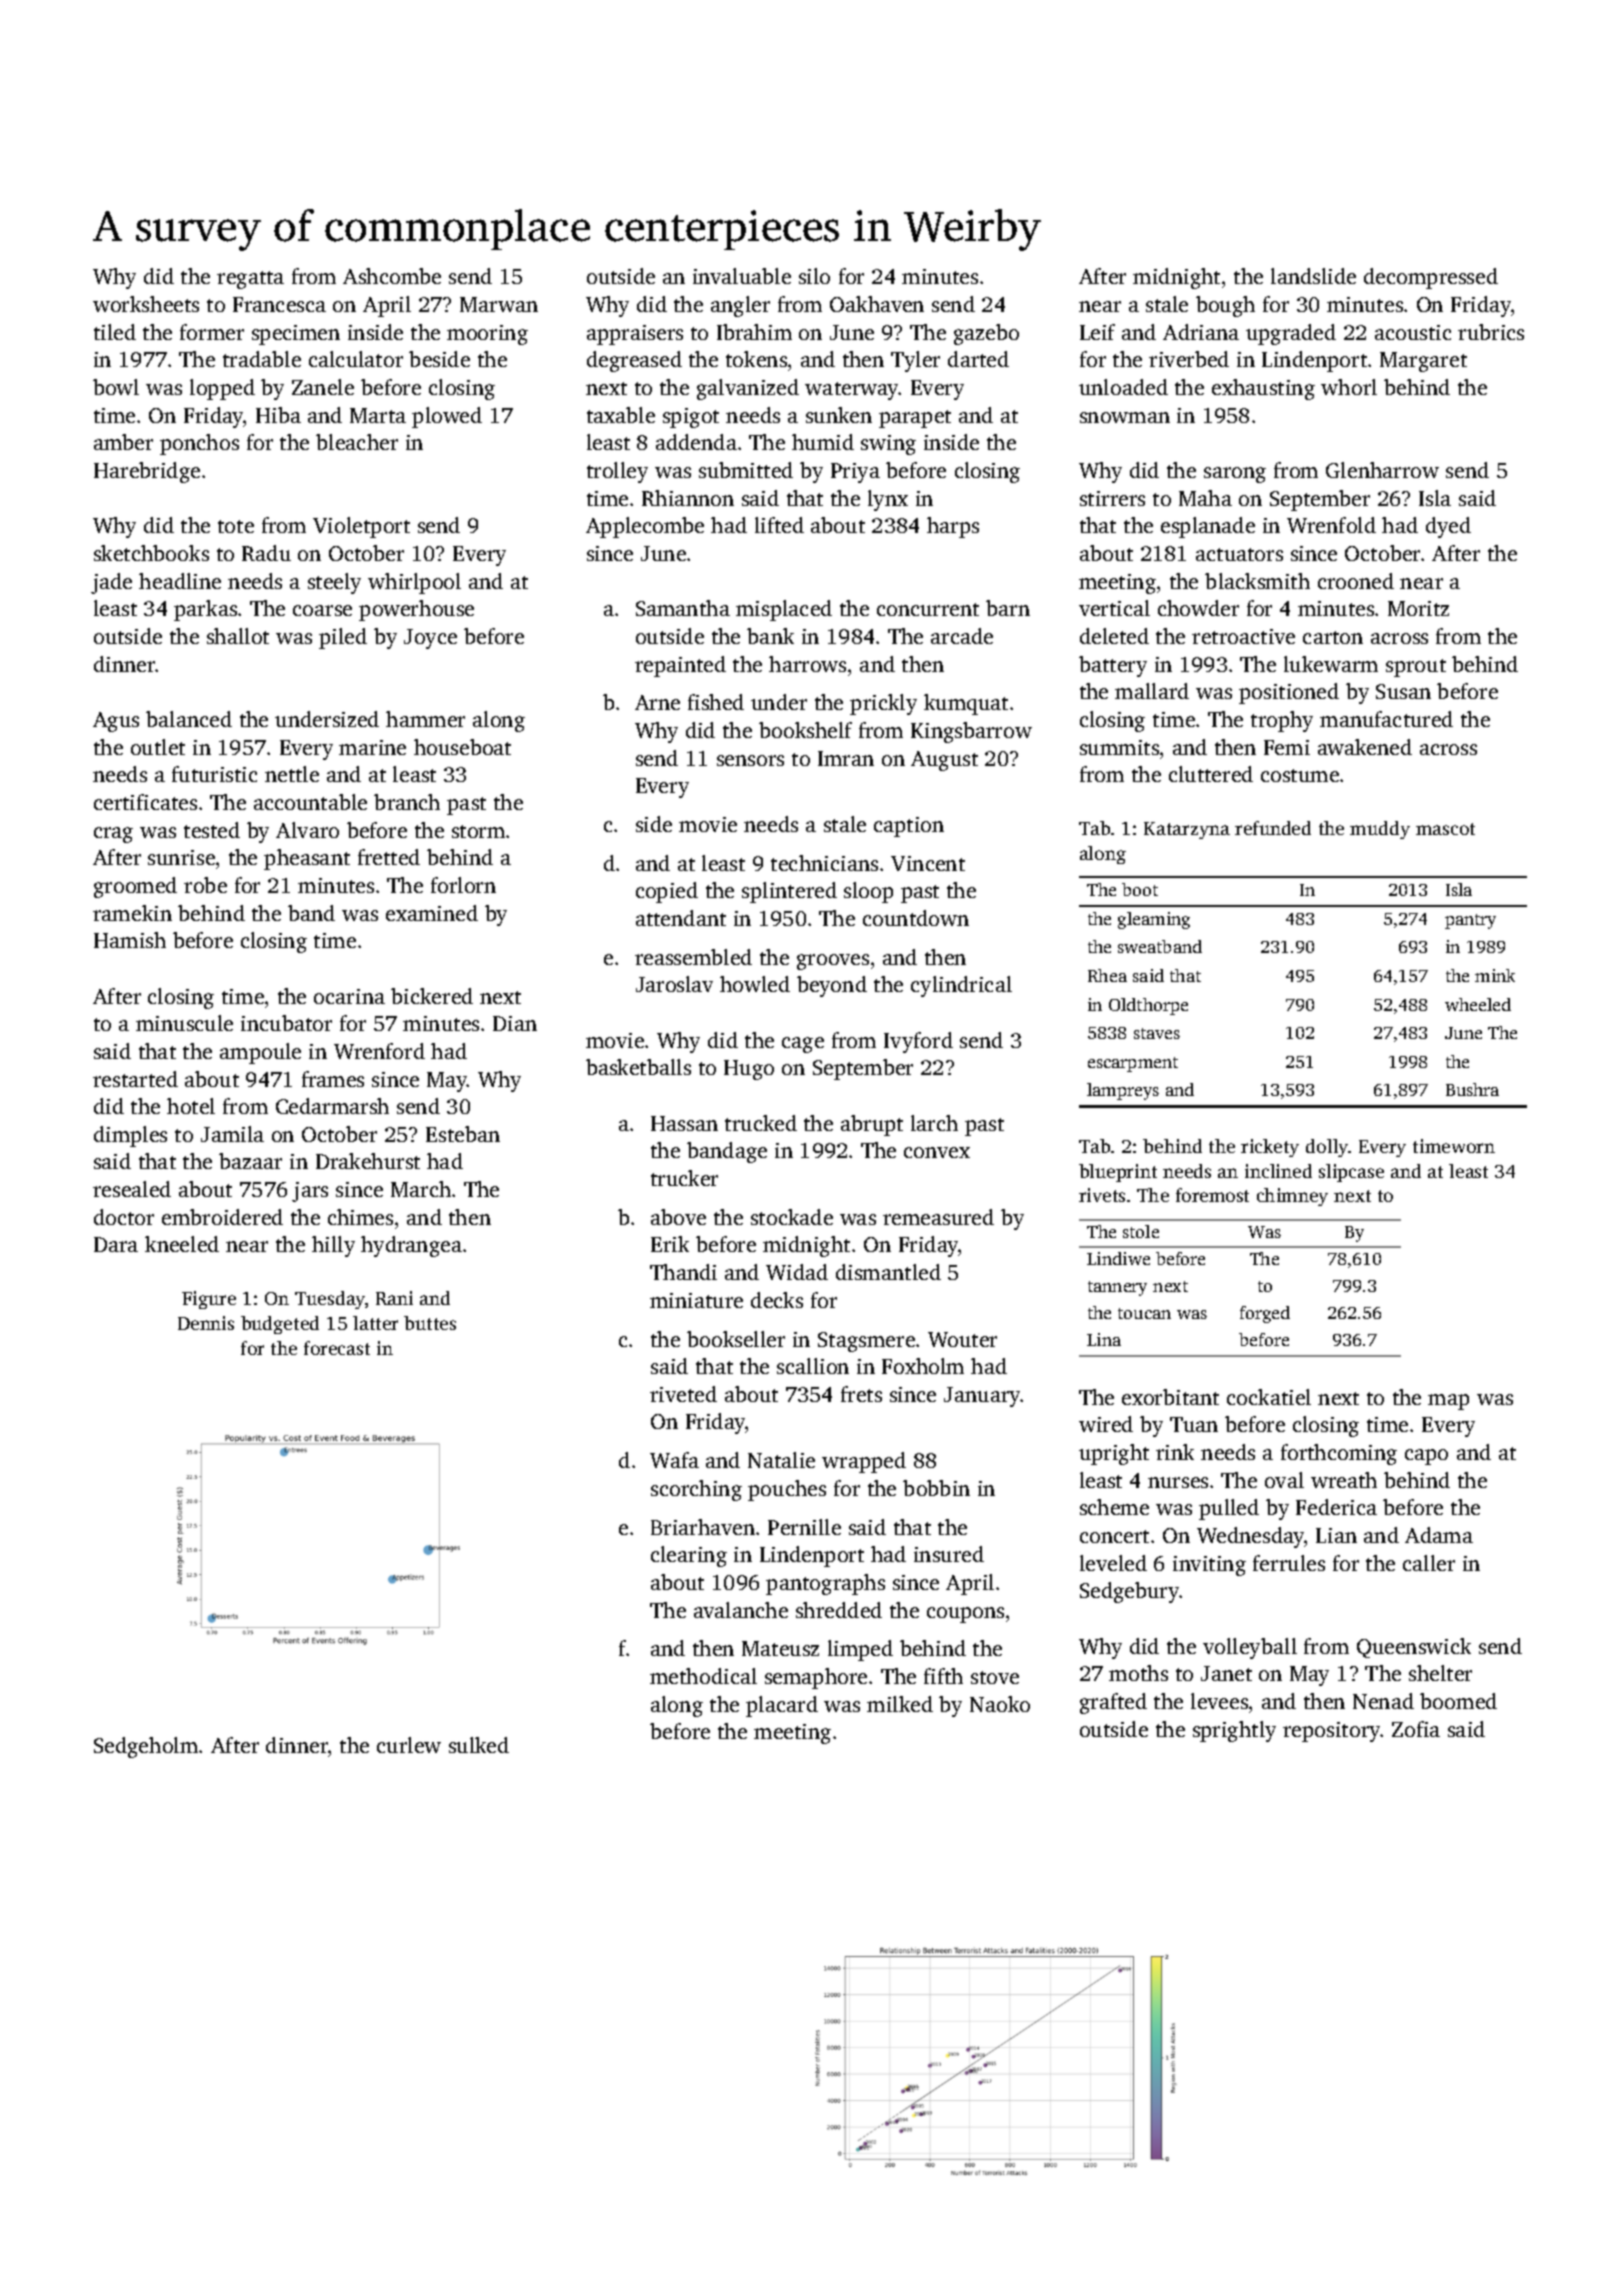 The height and width of the screenshot is (2292, 1620). What do you see at coordinates (1431, 278) in the screenshot?
I see `decompressed` at bounding box center [1431, 278].
